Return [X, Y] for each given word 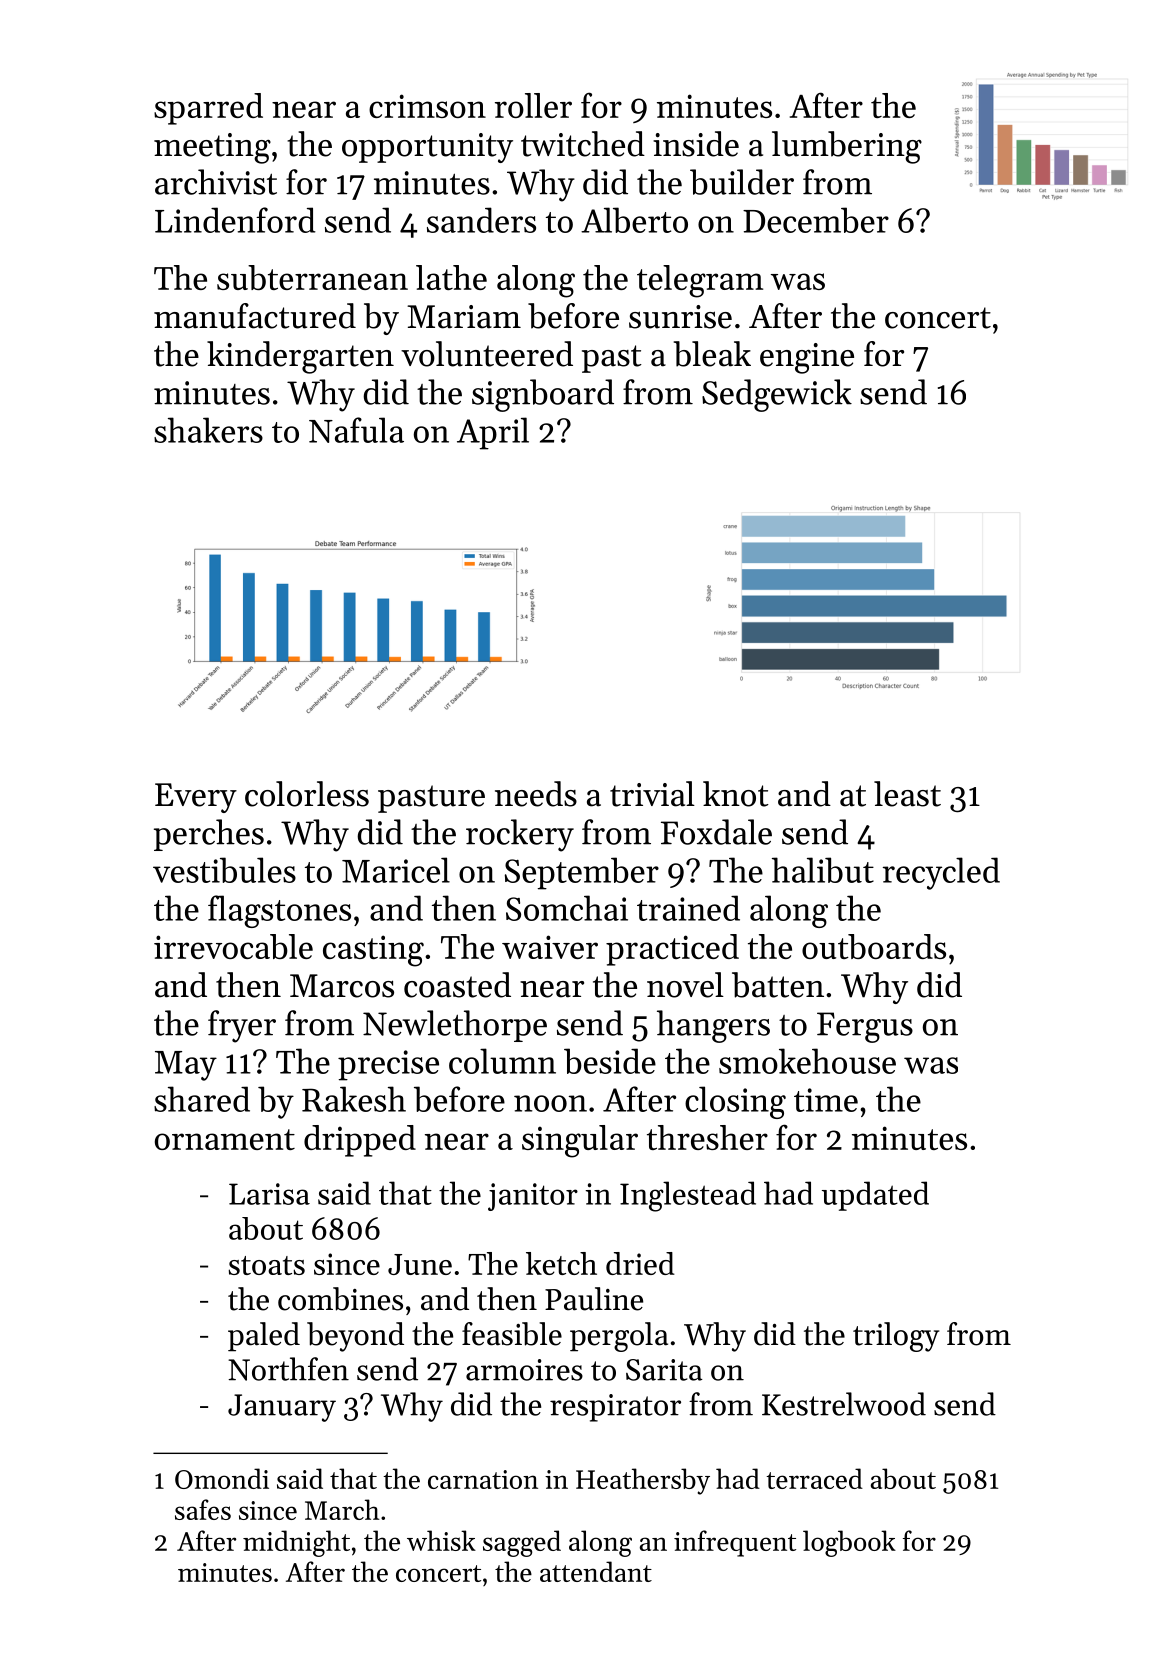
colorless [307, 794]
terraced [814, 1478]
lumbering [847, 147]
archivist [216, 182]
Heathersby [643, 1481]
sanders [481, 220]
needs [536, 794]
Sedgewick [777, 395]
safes [203, 1509]
